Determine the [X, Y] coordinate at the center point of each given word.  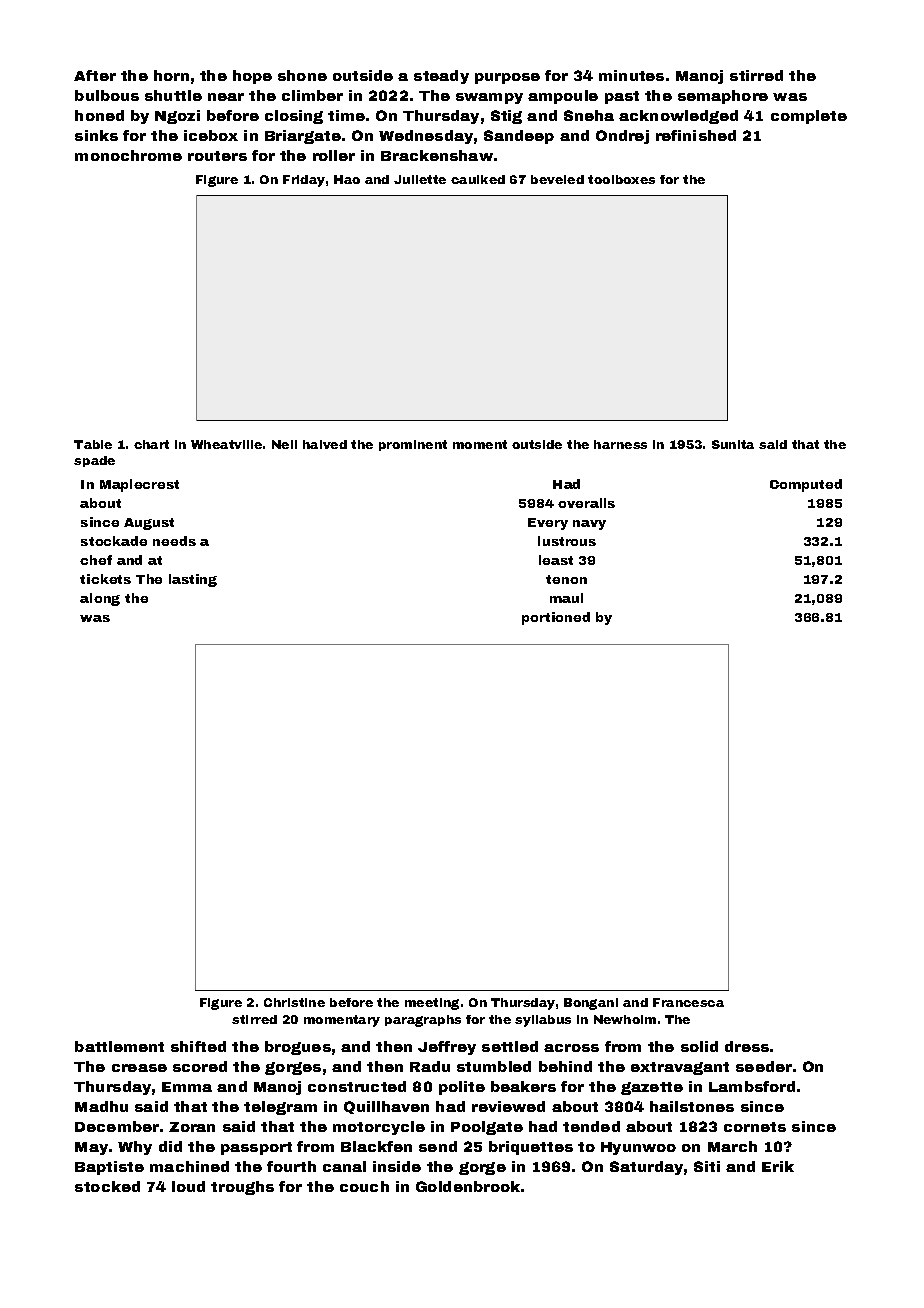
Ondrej [622, 137]
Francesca [688, 1002]
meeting [432, 1004]
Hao [347, 179]
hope [252, 77]
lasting [193, 580]
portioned [556, 618]
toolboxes [621, 179]
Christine [294, 1002]
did [170, 1146]
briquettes [531, 1148]
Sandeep [519, 137]
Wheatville [226, 444]
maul [566, 598]
